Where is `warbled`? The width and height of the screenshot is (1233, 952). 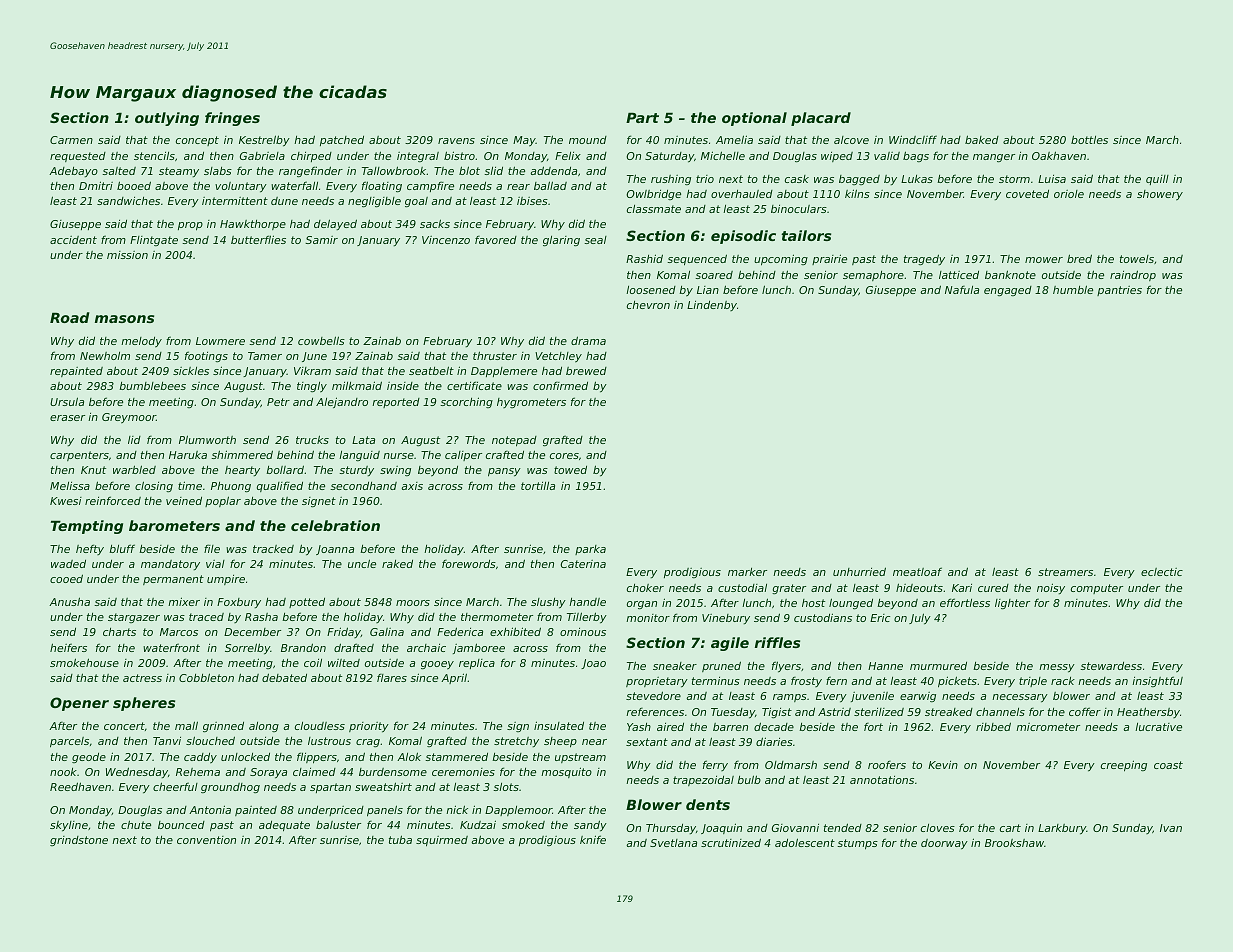 warbled is located at coordinates (134, 469).
